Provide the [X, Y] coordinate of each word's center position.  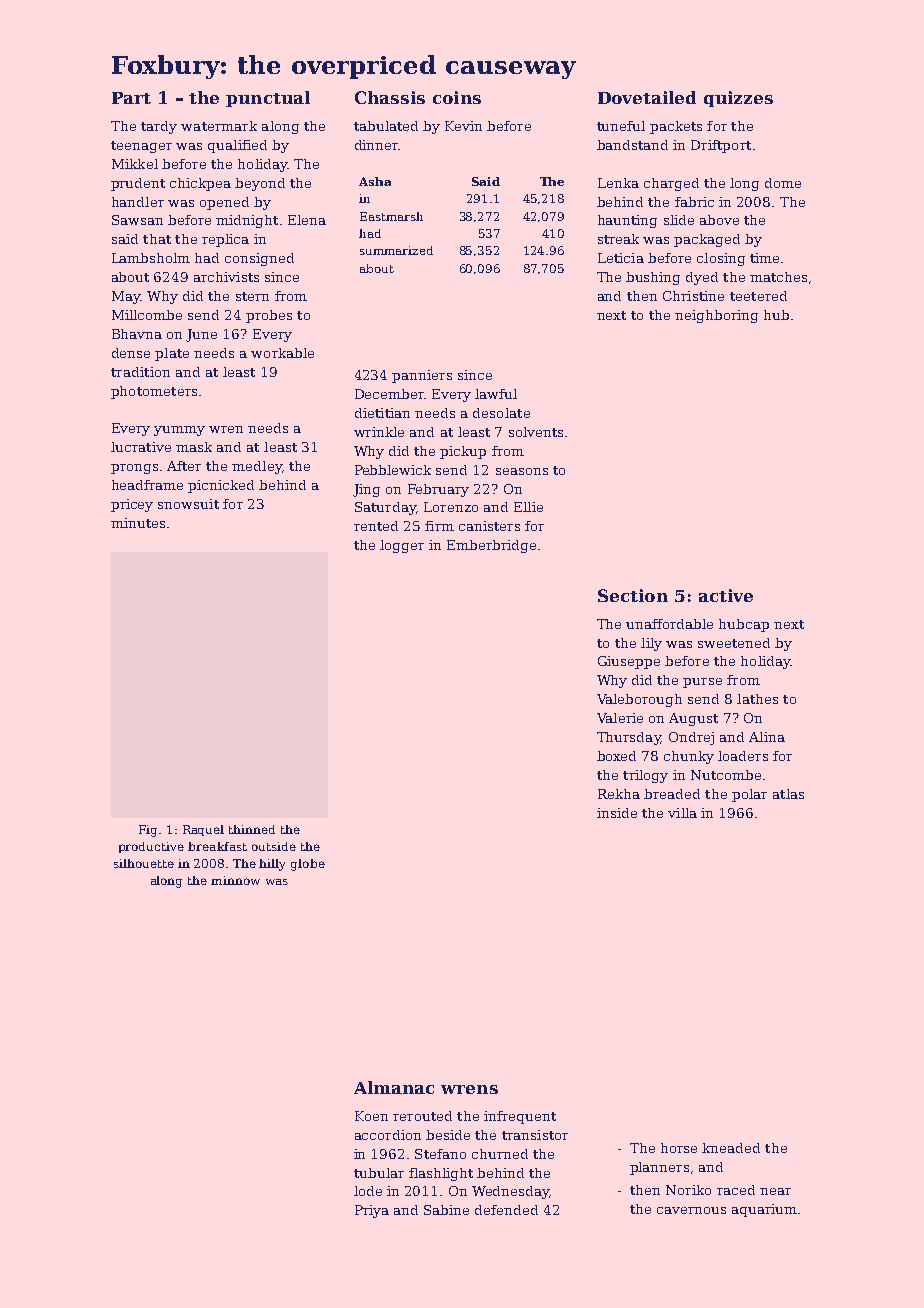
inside [617, 813]
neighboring [716, 316]
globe [308, 865]
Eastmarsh [391, 216]
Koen [371, 1116]
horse [679, 1148]
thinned [252, 829]
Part [131, 98]
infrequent [520, 1117]
